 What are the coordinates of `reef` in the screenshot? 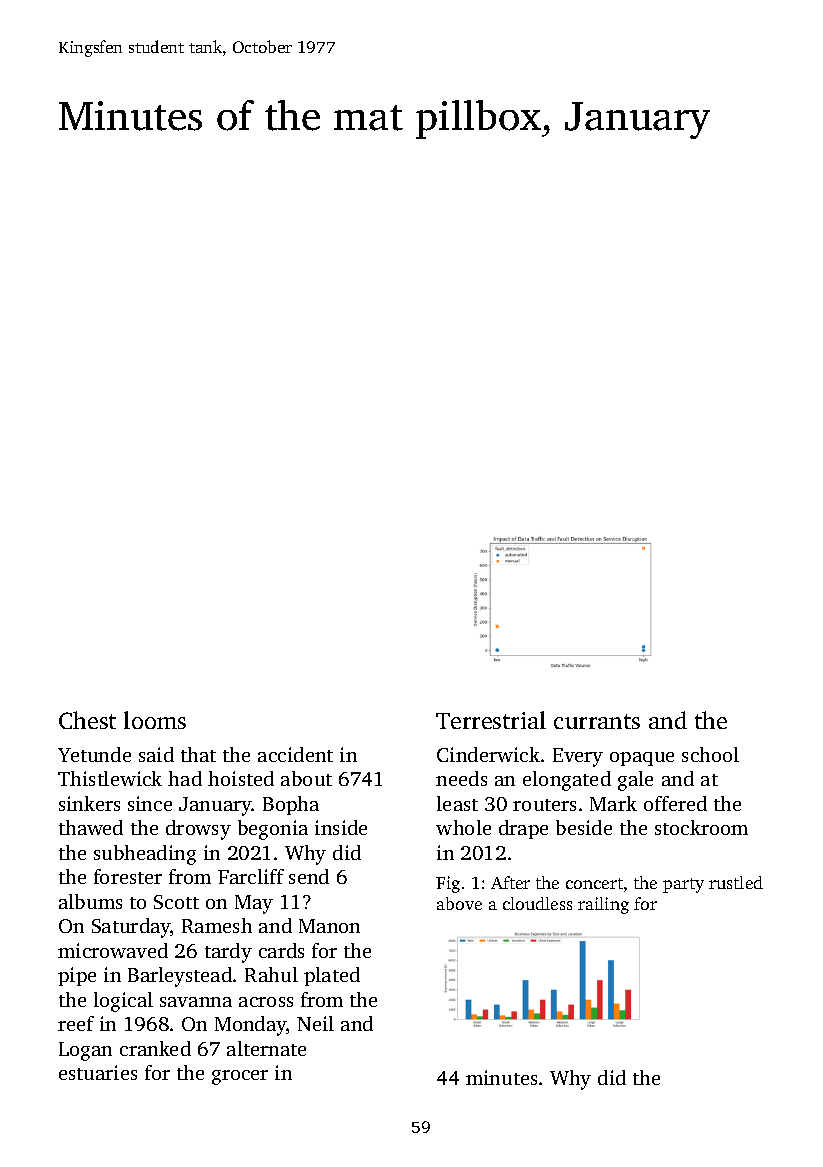 It's located at (76, 1023).
